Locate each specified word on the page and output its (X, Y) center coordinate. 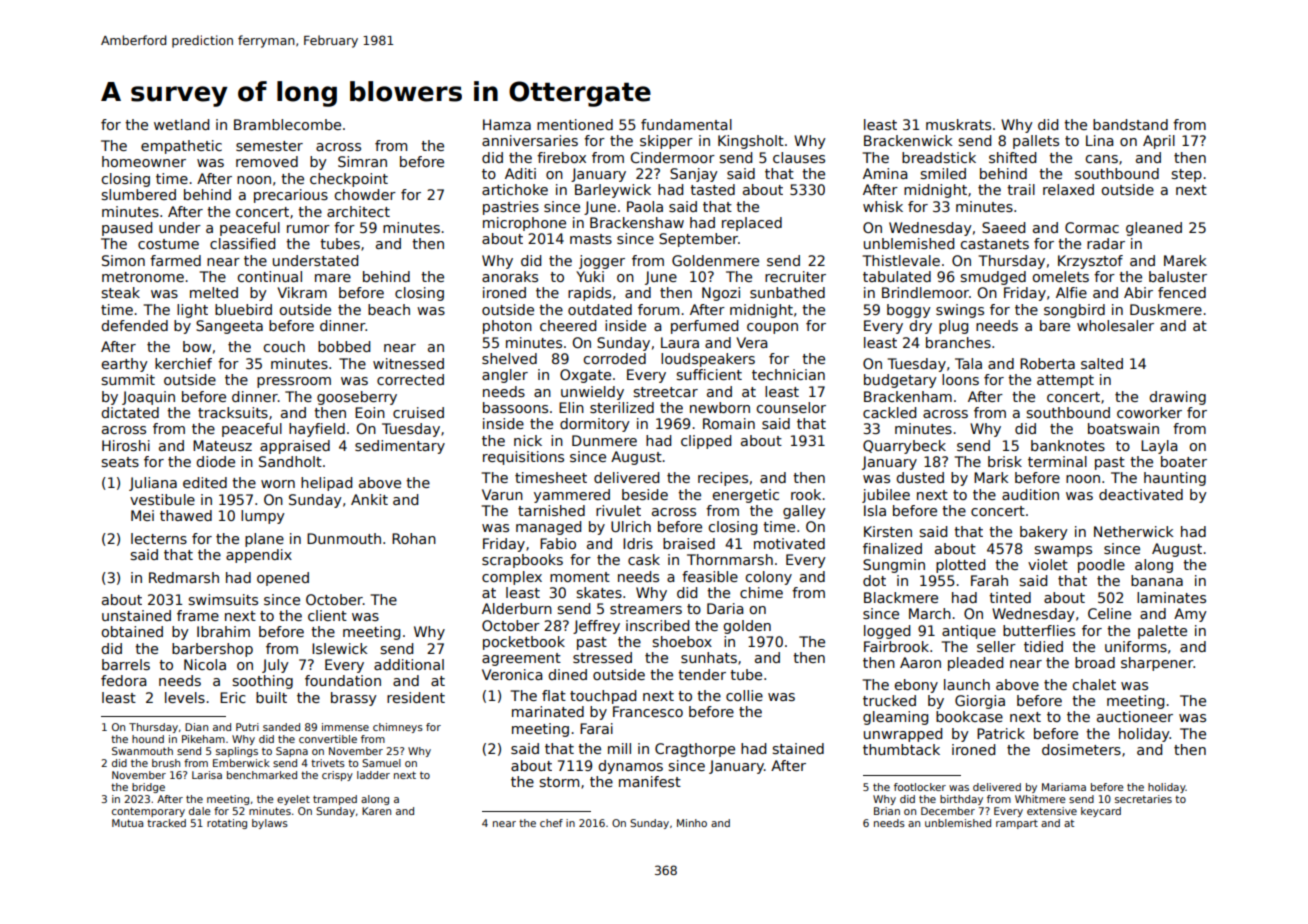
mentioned (575, 124)
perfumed (704, 327)
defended (134, 325)
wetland (181, 124)
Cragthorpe (695, 750)
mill (619, 748)
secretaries (1143, 799)
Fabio (558, 543)
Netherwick (1134, 531)
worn (278, 484)
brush (166, 763)
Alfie (1071, 292)
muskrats (958, 124)
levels (185, 697)
